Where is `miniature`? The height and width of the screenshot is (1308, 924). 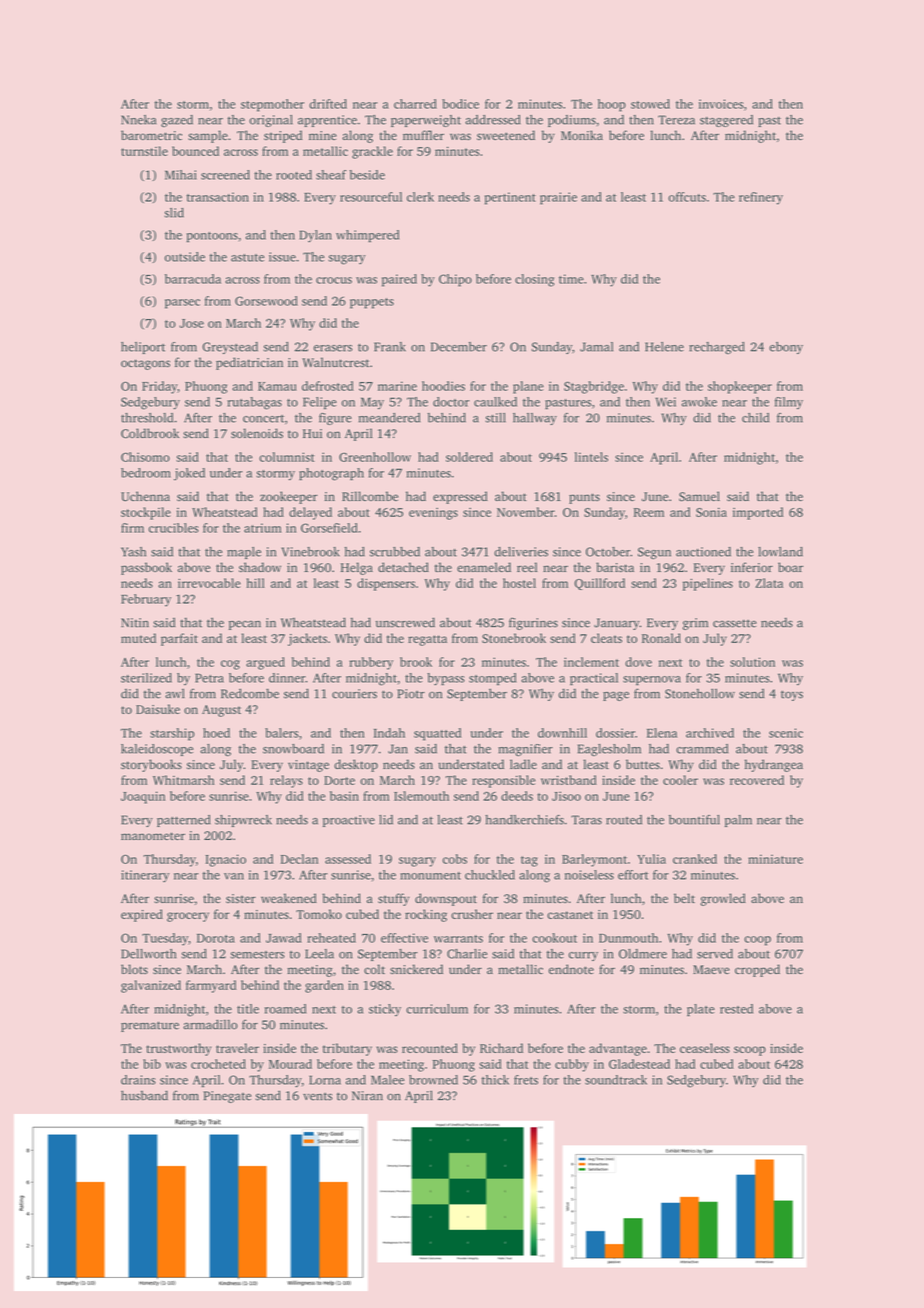
miniature is located at coordinates (775, 859).
